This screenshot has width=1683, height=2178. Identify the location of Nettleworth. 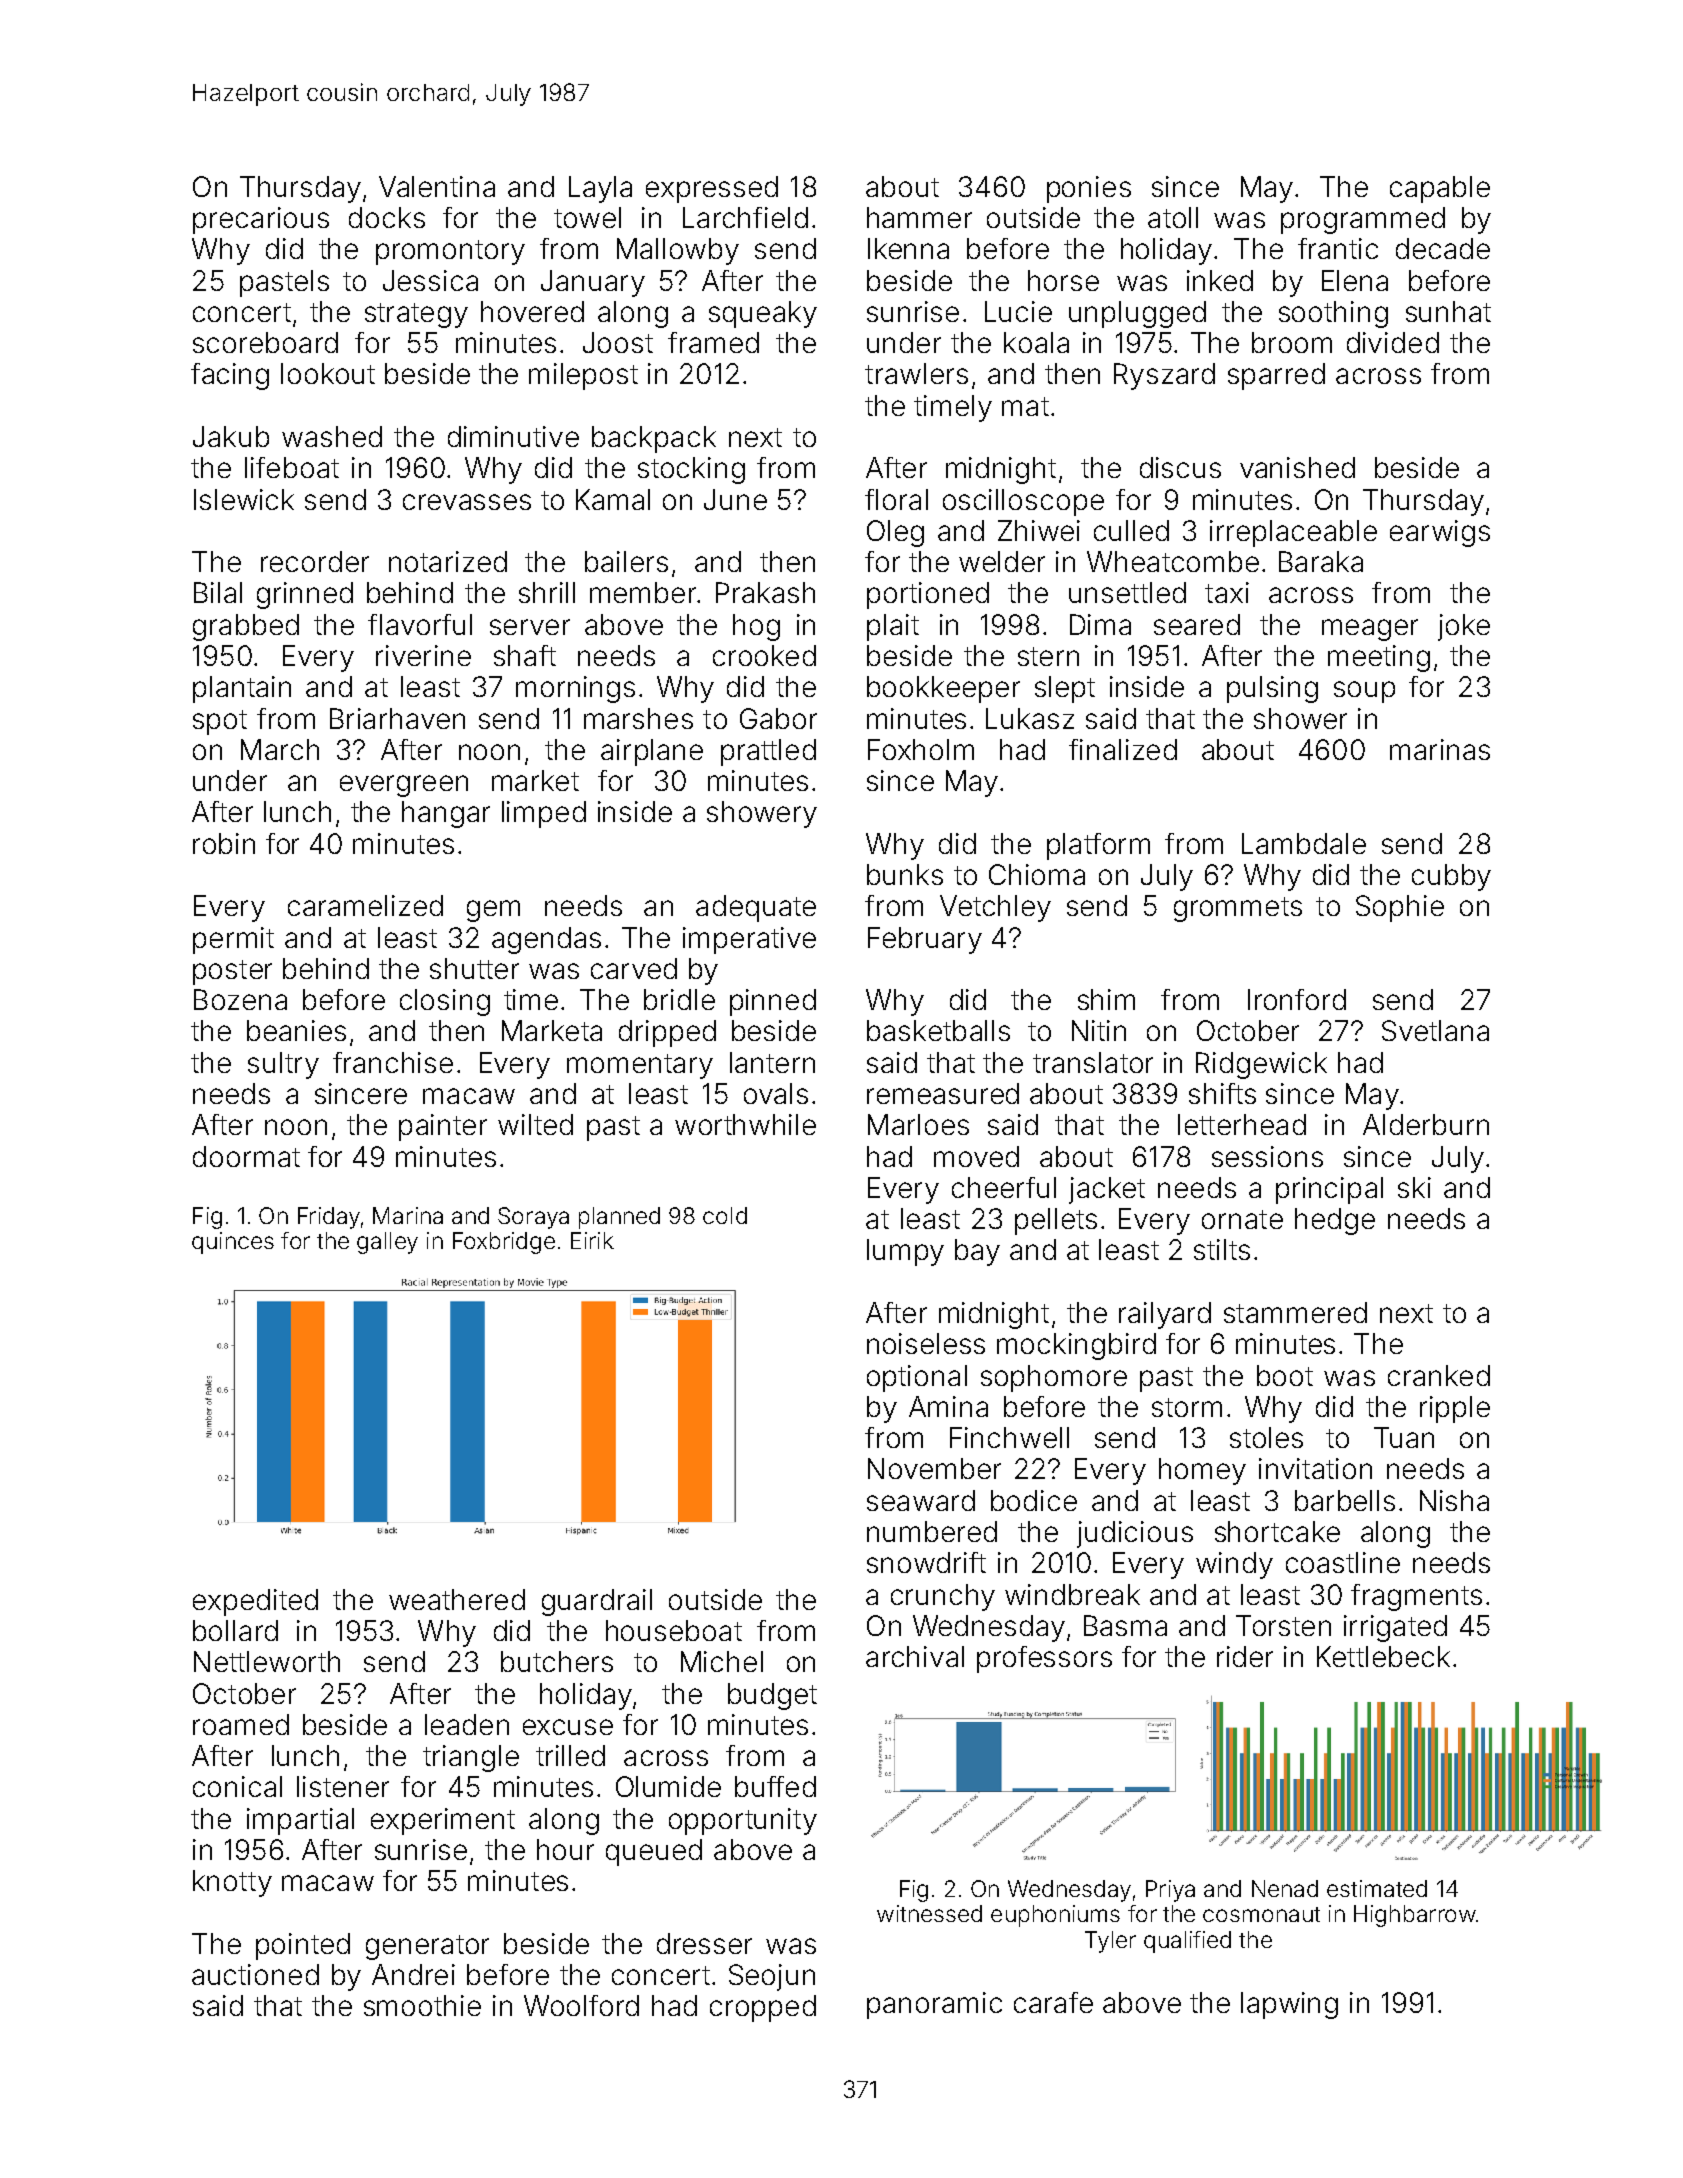
(267, 1661).
